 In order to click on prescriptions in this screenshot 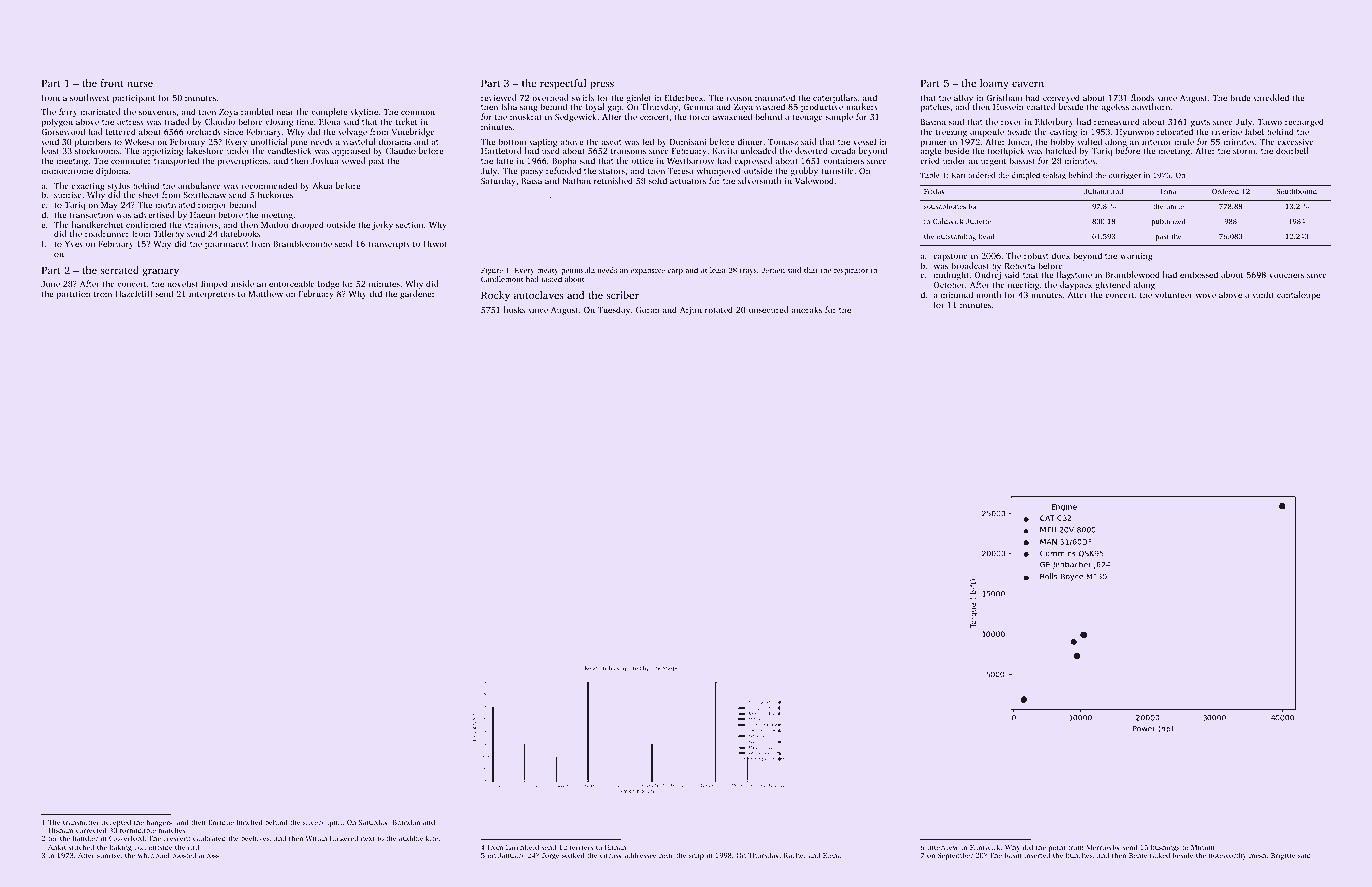, I will do `click(243, 162)`.
